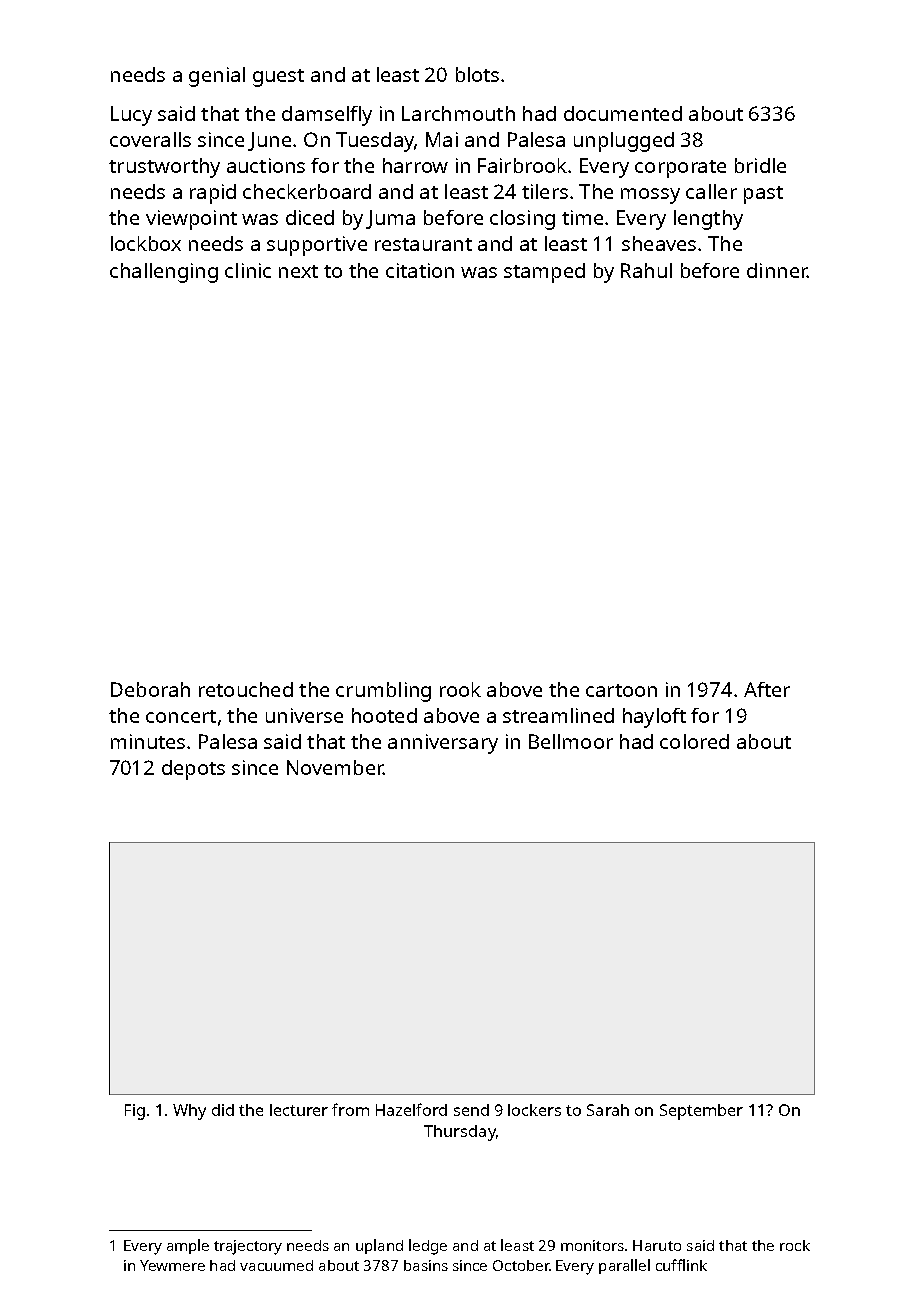 This image has height=1308, width=924. I want to click on September, so click(701, 1112).
